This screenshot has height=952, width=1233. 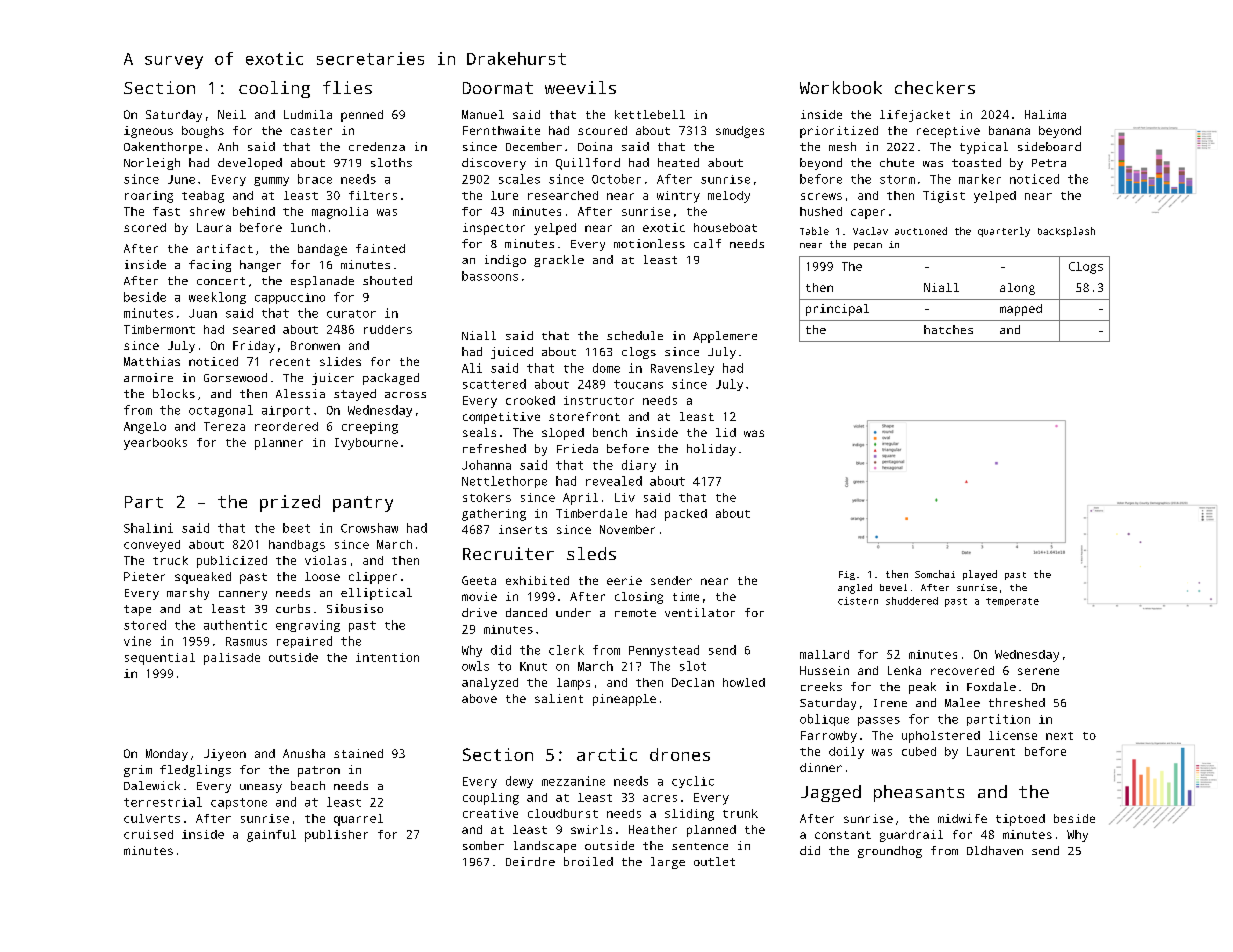 What do you see at coordinates (137, 610) in the screenshot?
I see `tape` at bounding box center [137, 610].
